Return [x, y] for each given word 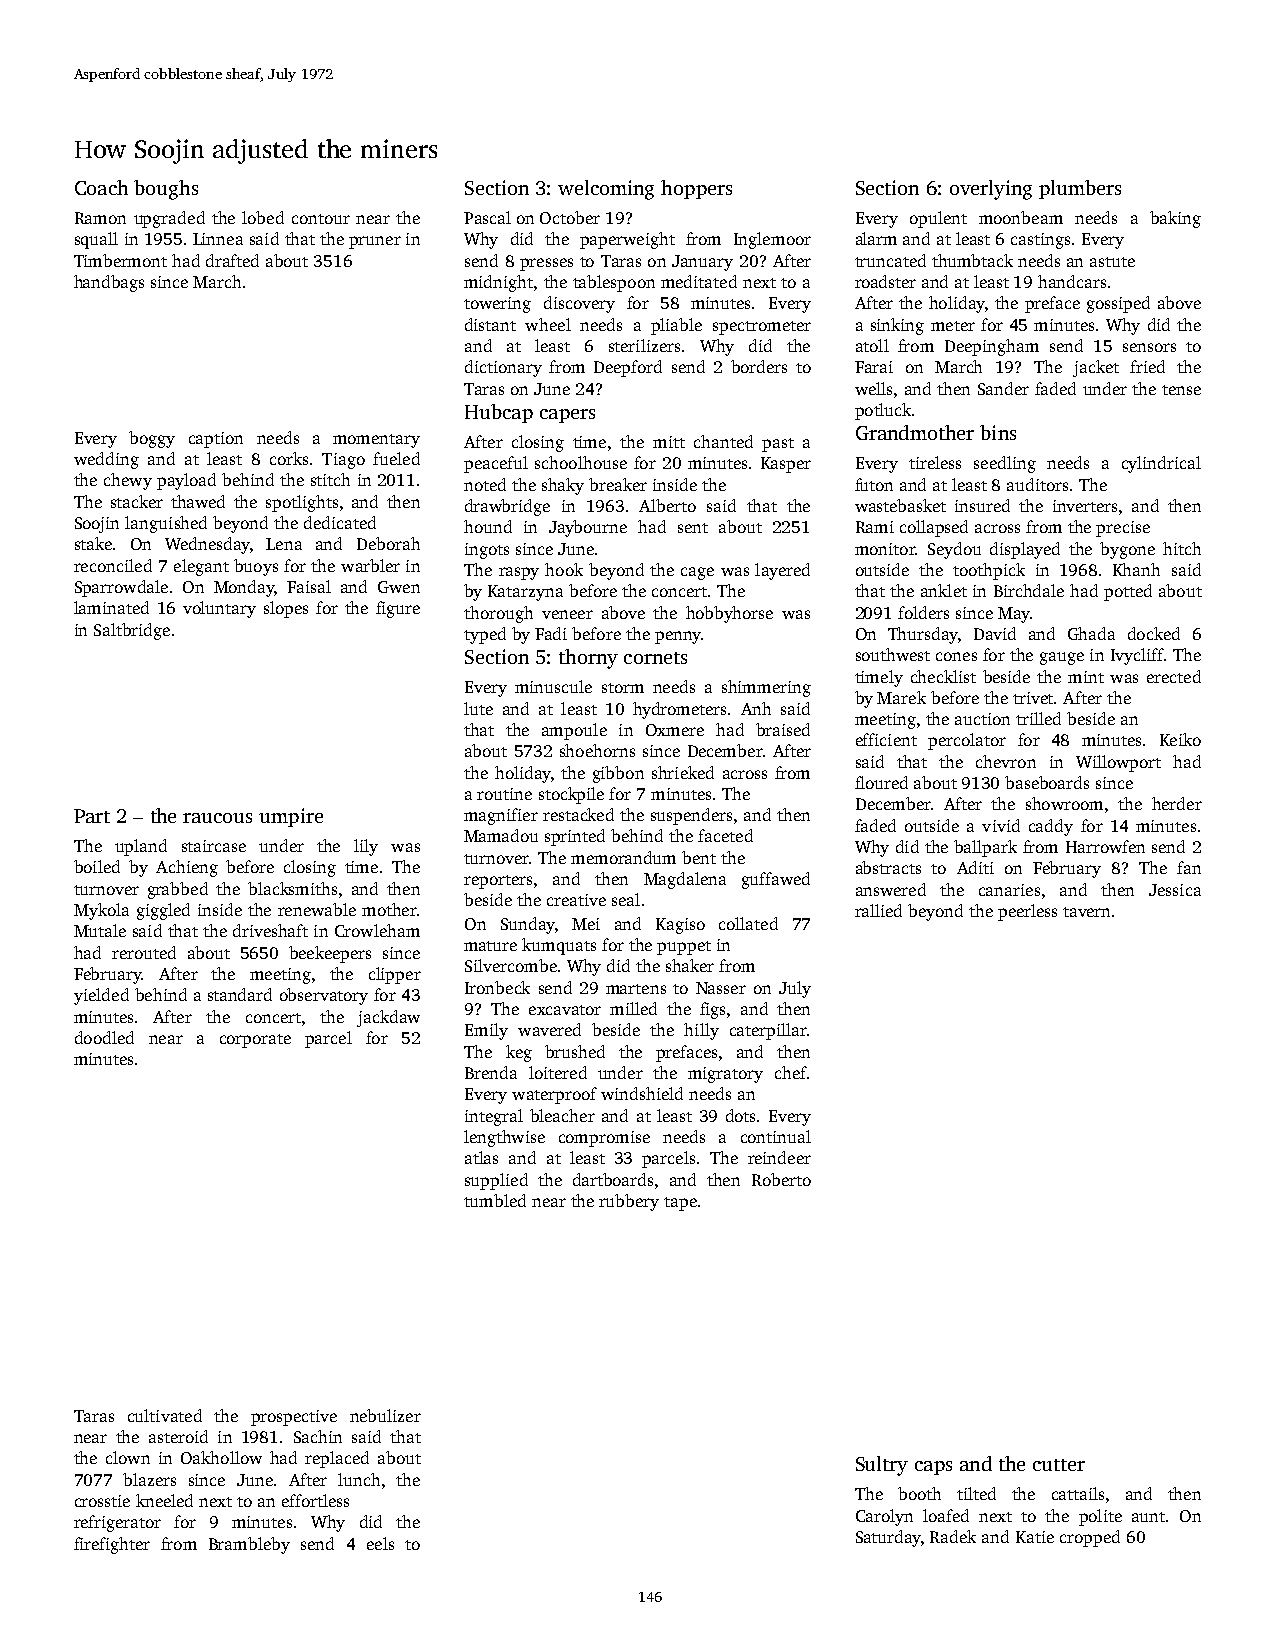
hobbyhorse [729, 614]
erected [1174, 676]
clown [128, 1457]
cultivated [165, 1415]
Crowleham [377, 930]
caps [933, 1468]
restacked [578, 814]
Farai [874, 367]
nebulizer [385, 1415]
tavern [1086, 912]
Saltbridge [132, 631]
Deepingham [992, 347]
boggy [152, 439]
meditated [699, 281]
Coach [101, 187]
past [778, 445]
